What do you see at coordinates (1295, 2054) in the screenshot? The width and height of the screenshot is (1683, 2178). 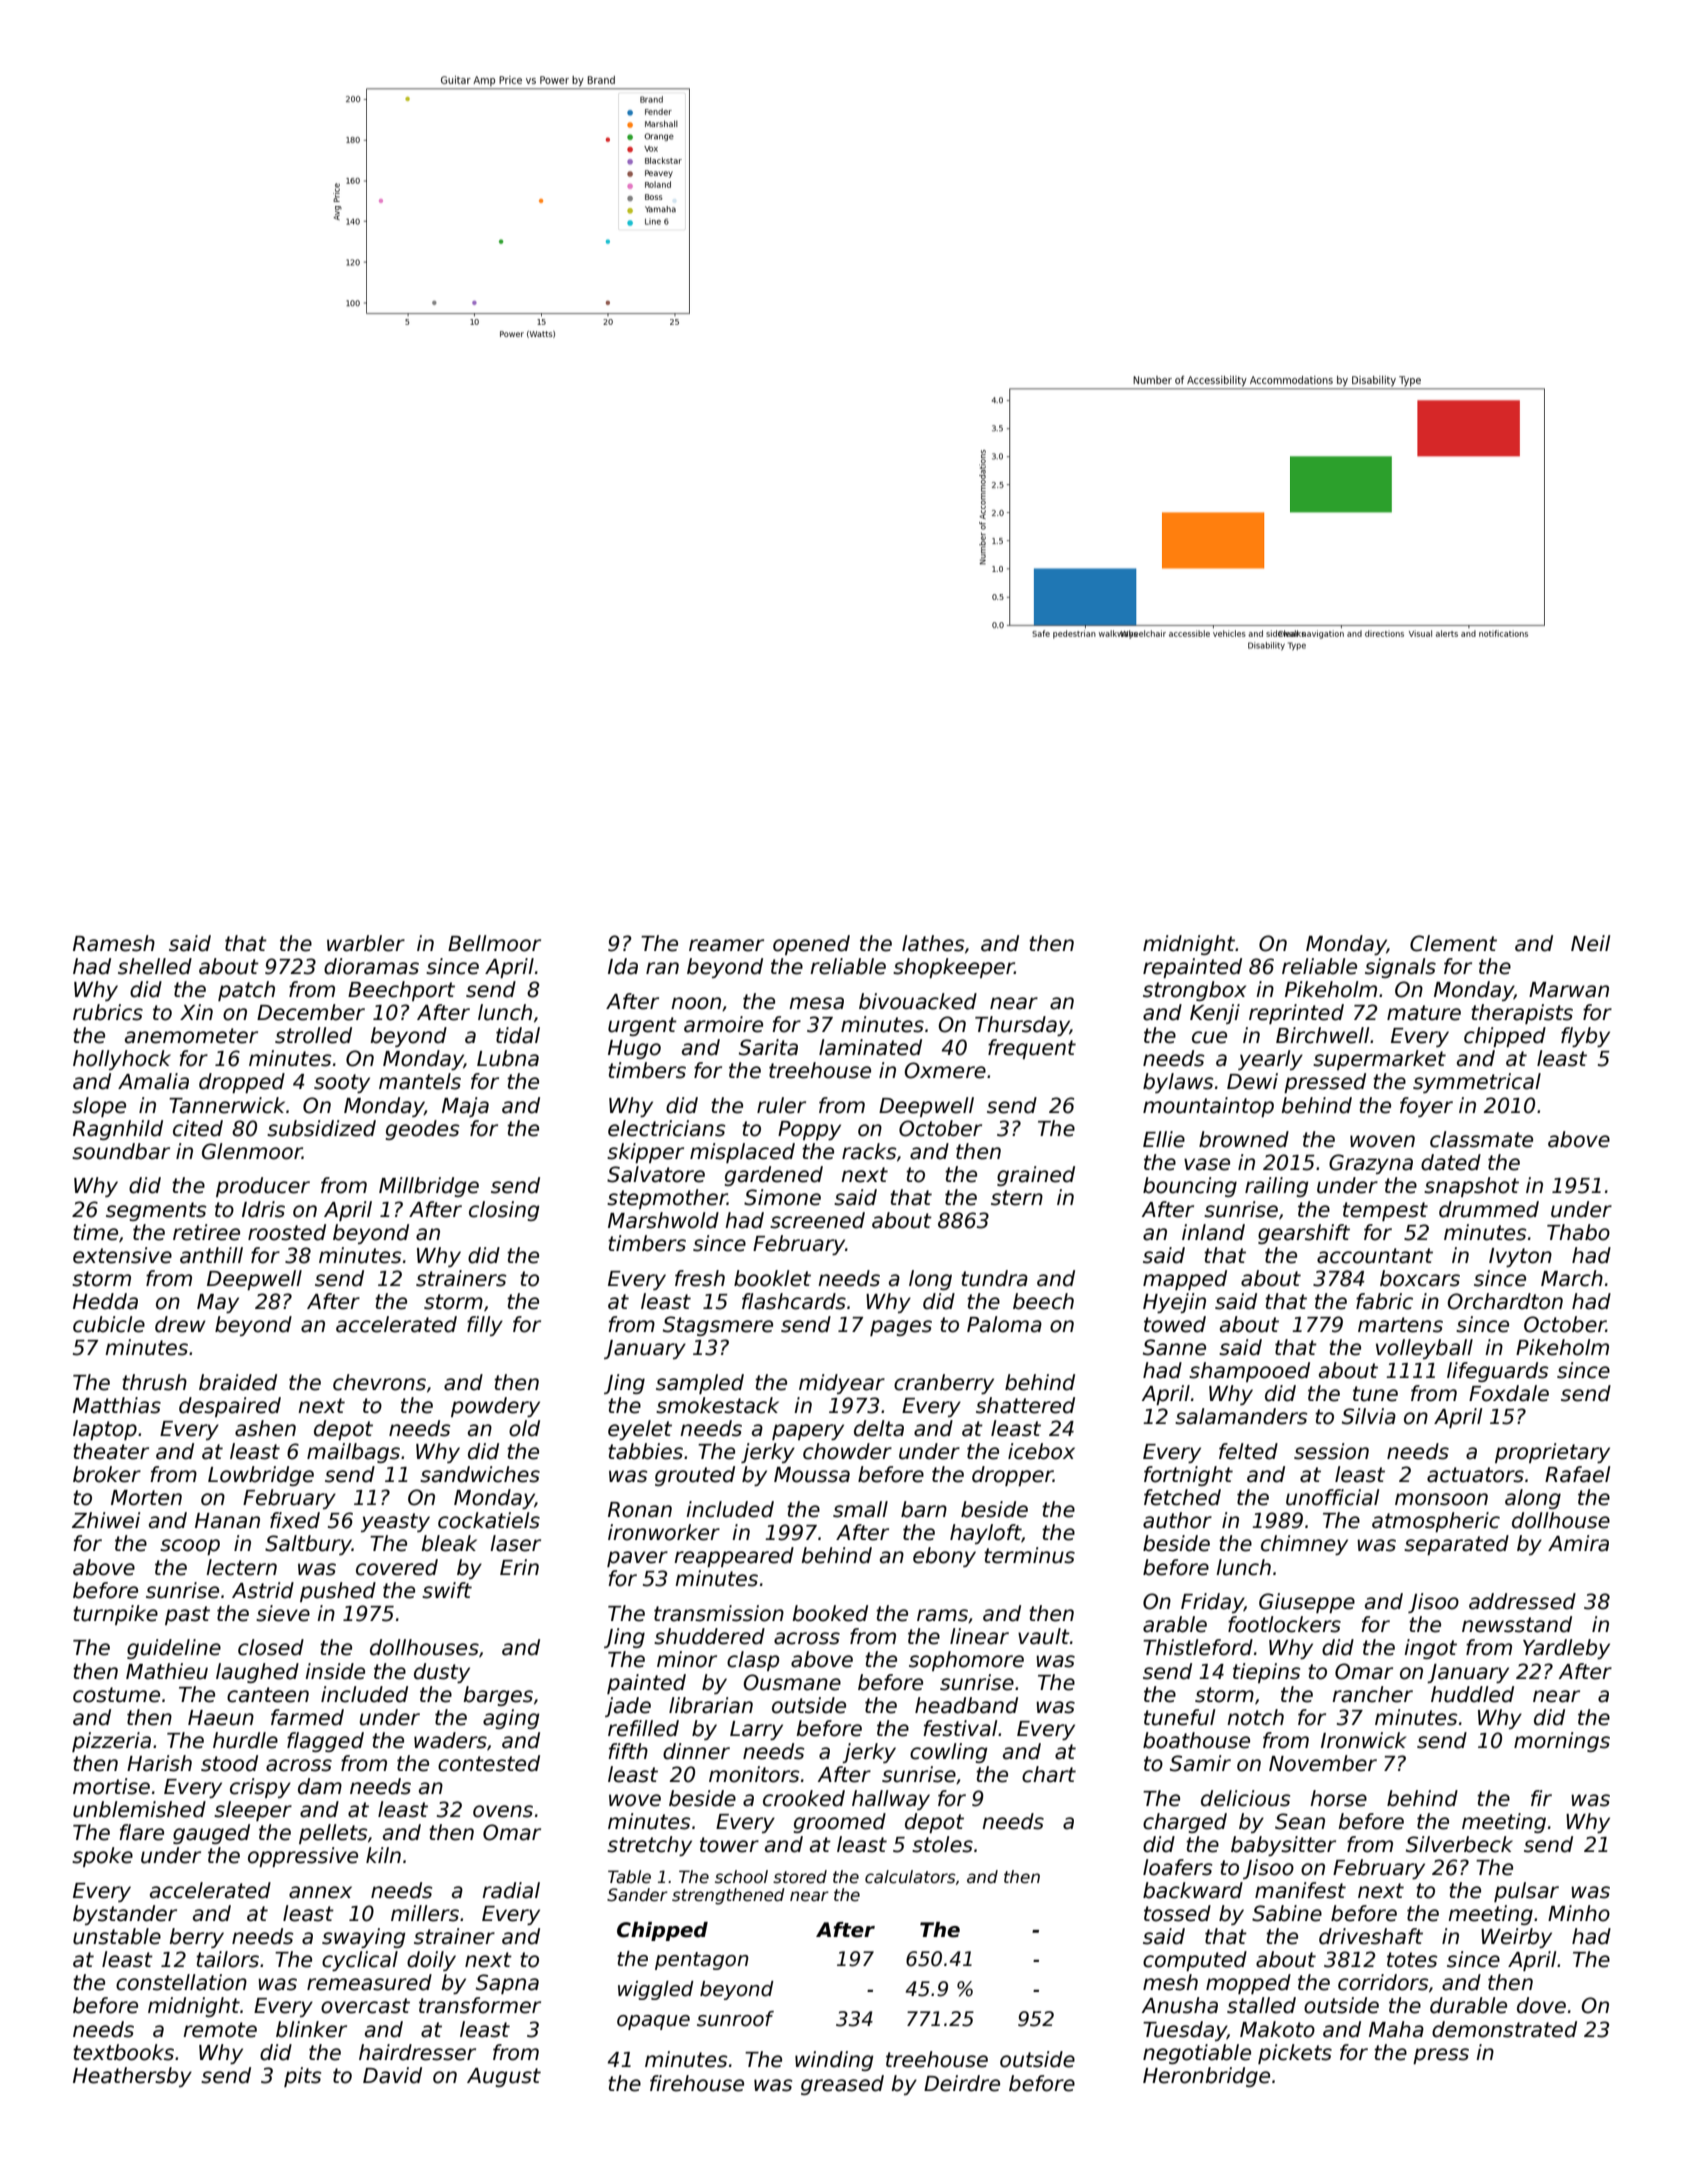 I see `pickets` at bounding box center [1295, 2054].
